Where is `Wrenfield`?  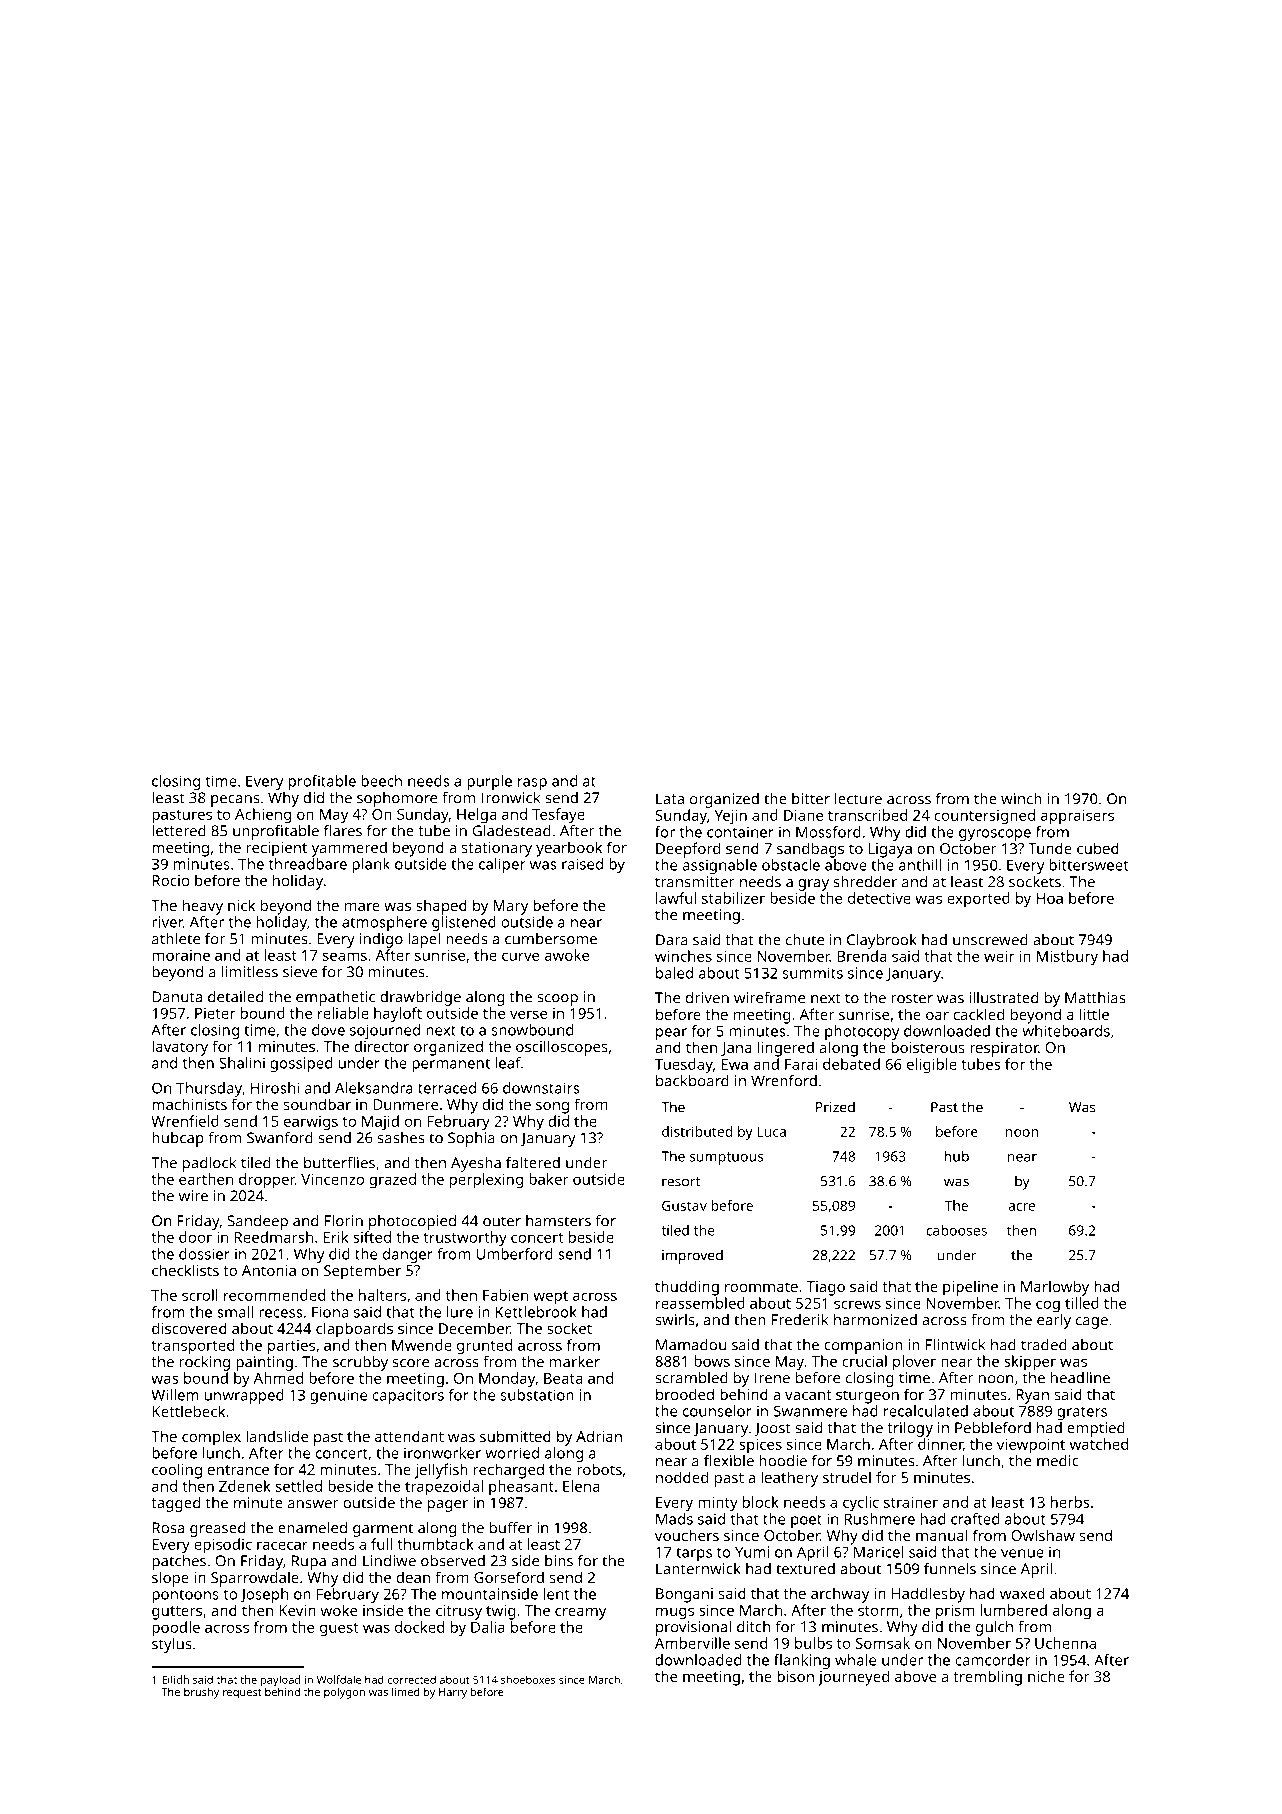 Wrenfield is located at coordinates (185, 1121).
